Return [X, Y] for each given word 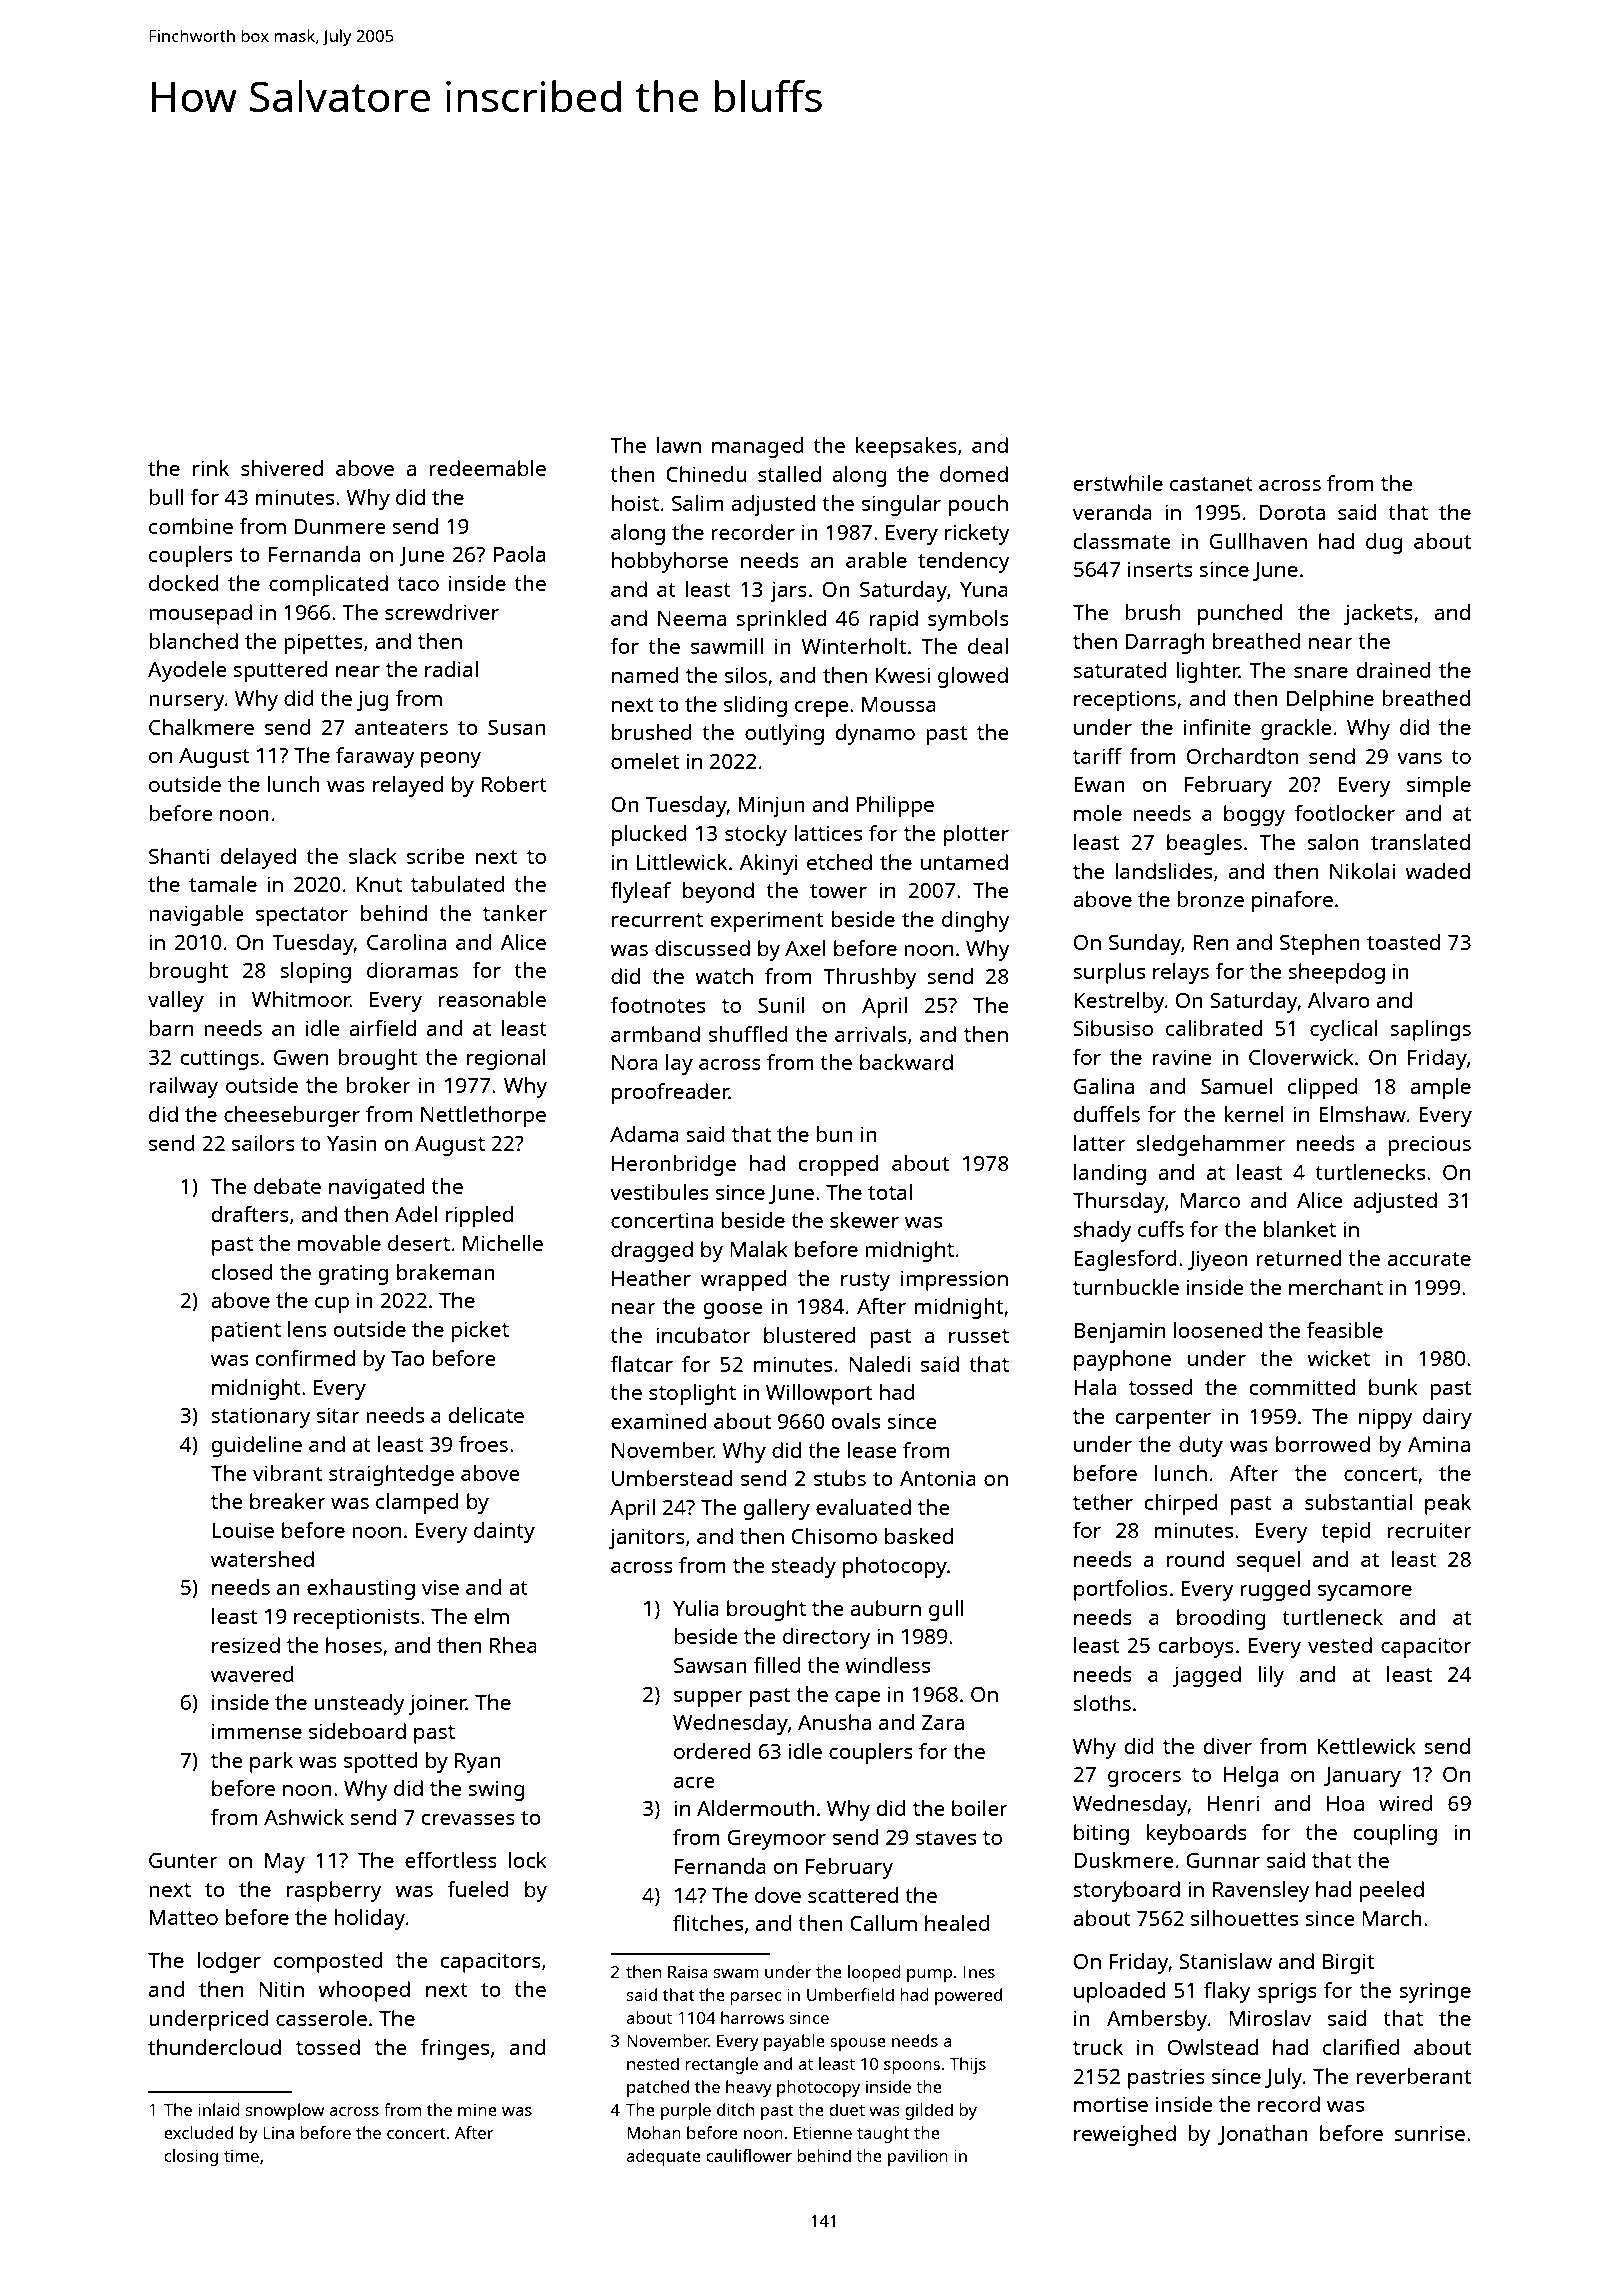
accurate [1429, 1259]
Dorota [1292, 512]
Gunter [183, 1860]
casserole [321, 2018]
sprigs [1287, 1992]
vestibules [659, 1192]
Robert [514, 784]
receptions [1125, 700]
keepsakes [906, 447]
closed [242, 1272]
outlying [784, 734]
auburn [885, 1608]
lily [1271, 1676]
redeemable [487, 468]
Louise [243, 1530]
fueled [478, 1889]
